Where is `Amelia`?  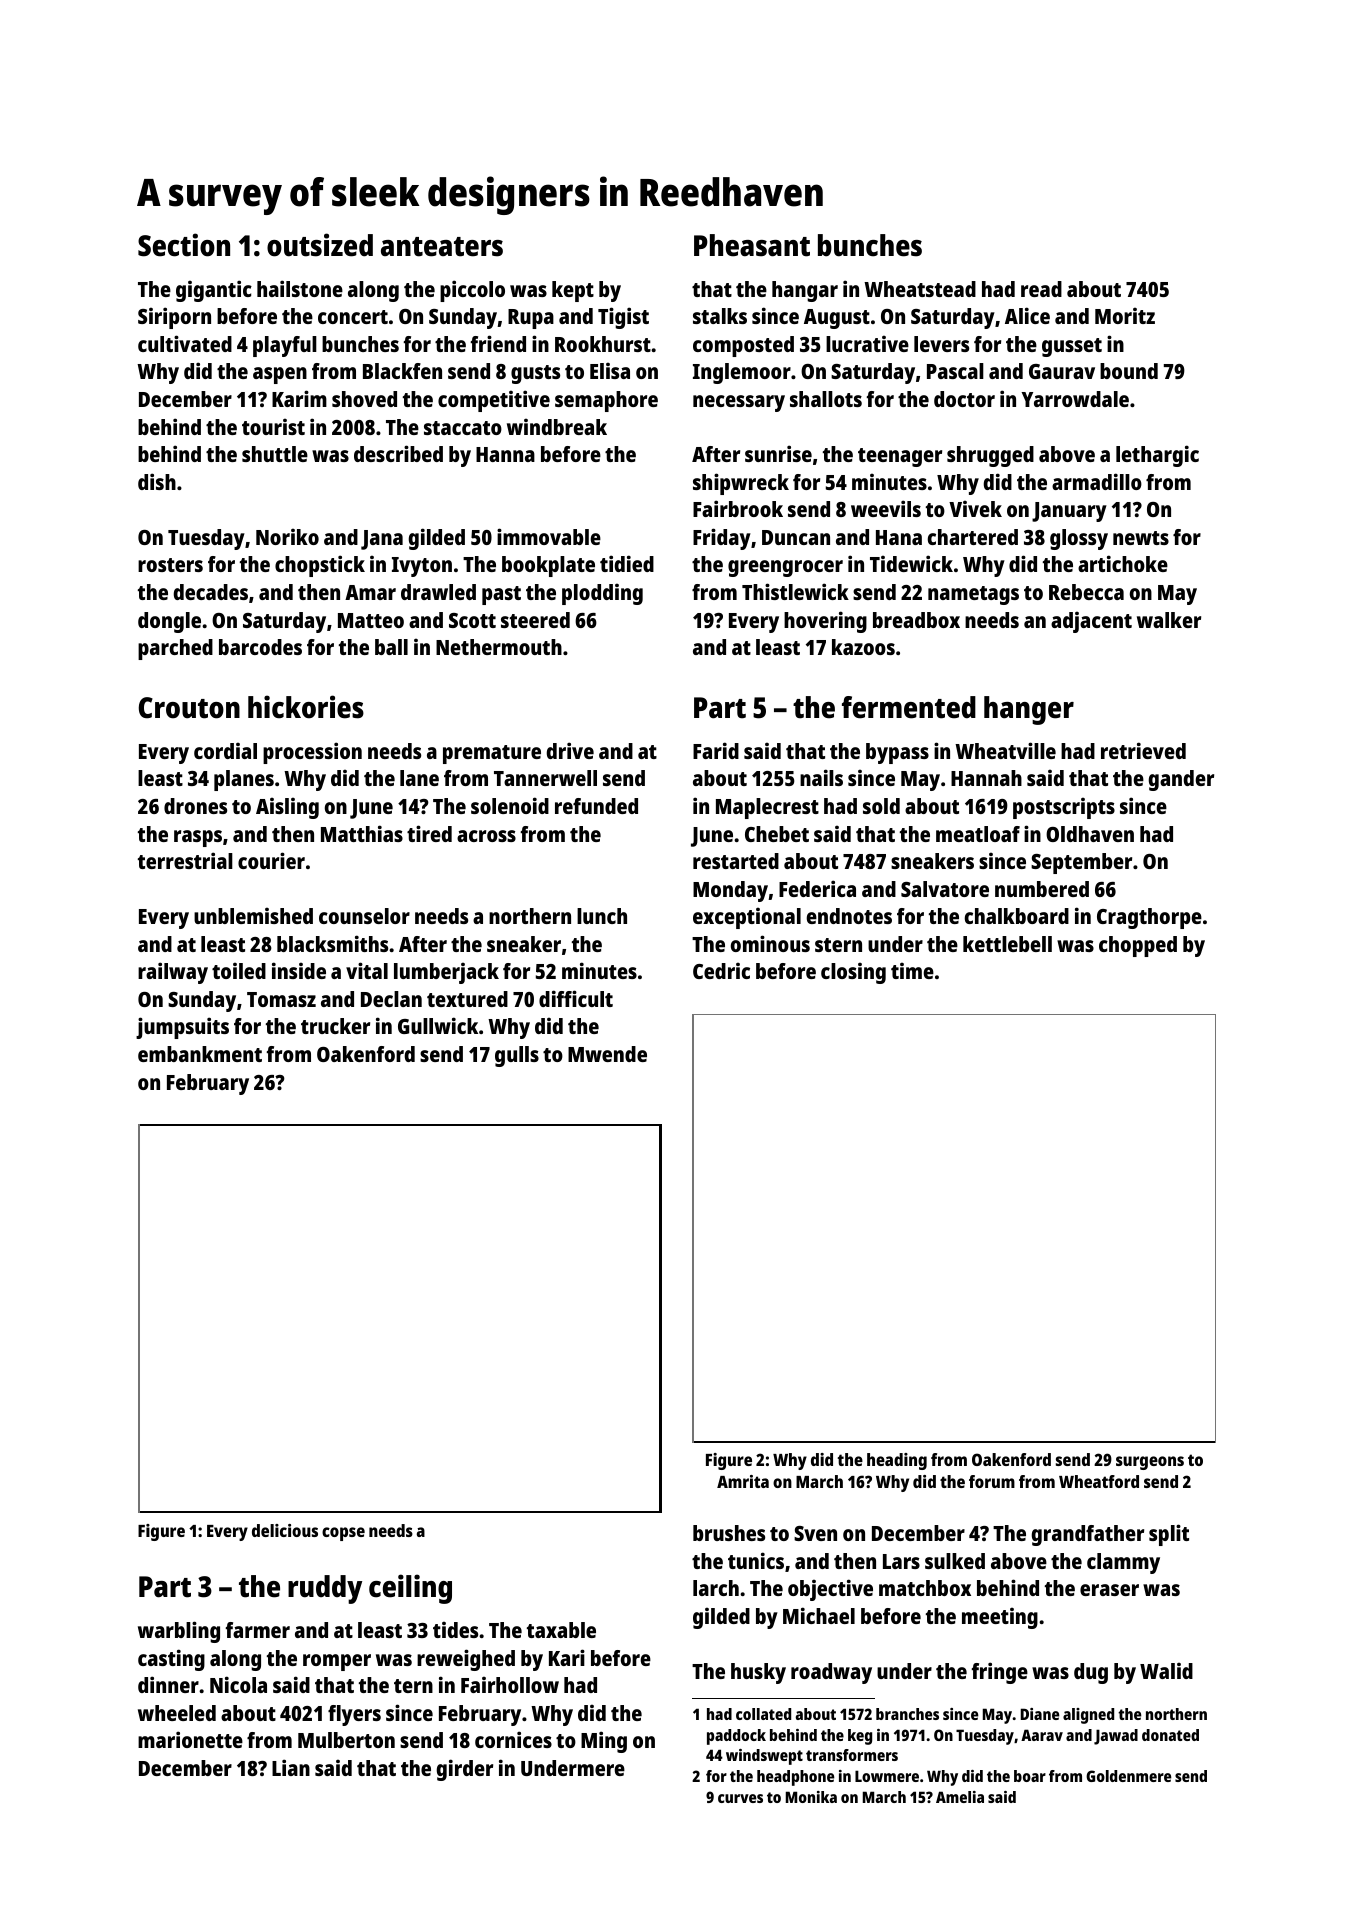 Amelia is located at coordinates (960, 1797).
